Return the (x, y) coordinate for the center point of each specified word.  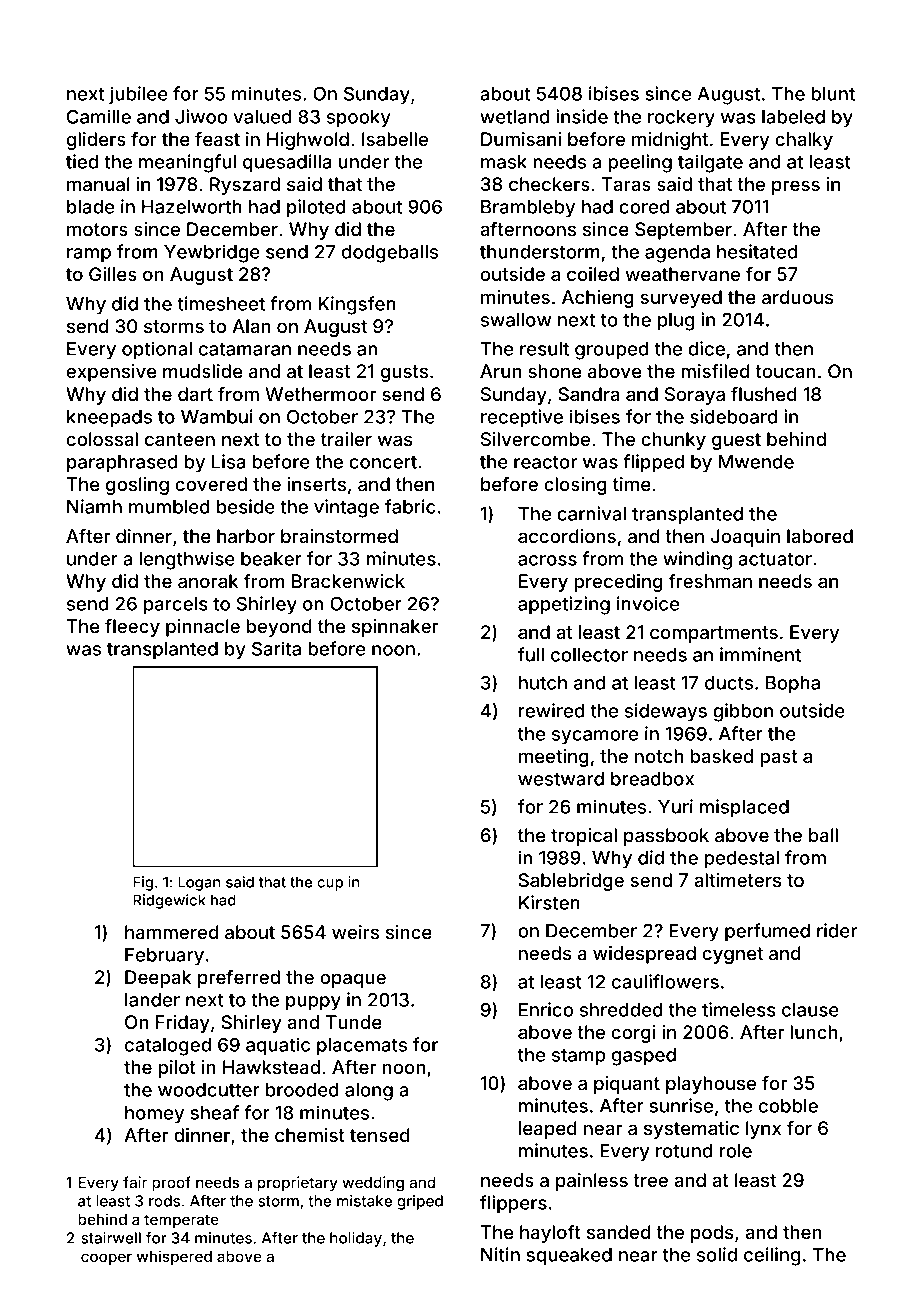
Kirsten (549, 902)
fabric (409, 506)
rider (837, 930)
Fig (143, 883)
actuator (775, 559)
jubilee (138, 95)
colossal (102, 439)
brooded (302, 1090)
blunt (833, 94)
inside (582, 116)
